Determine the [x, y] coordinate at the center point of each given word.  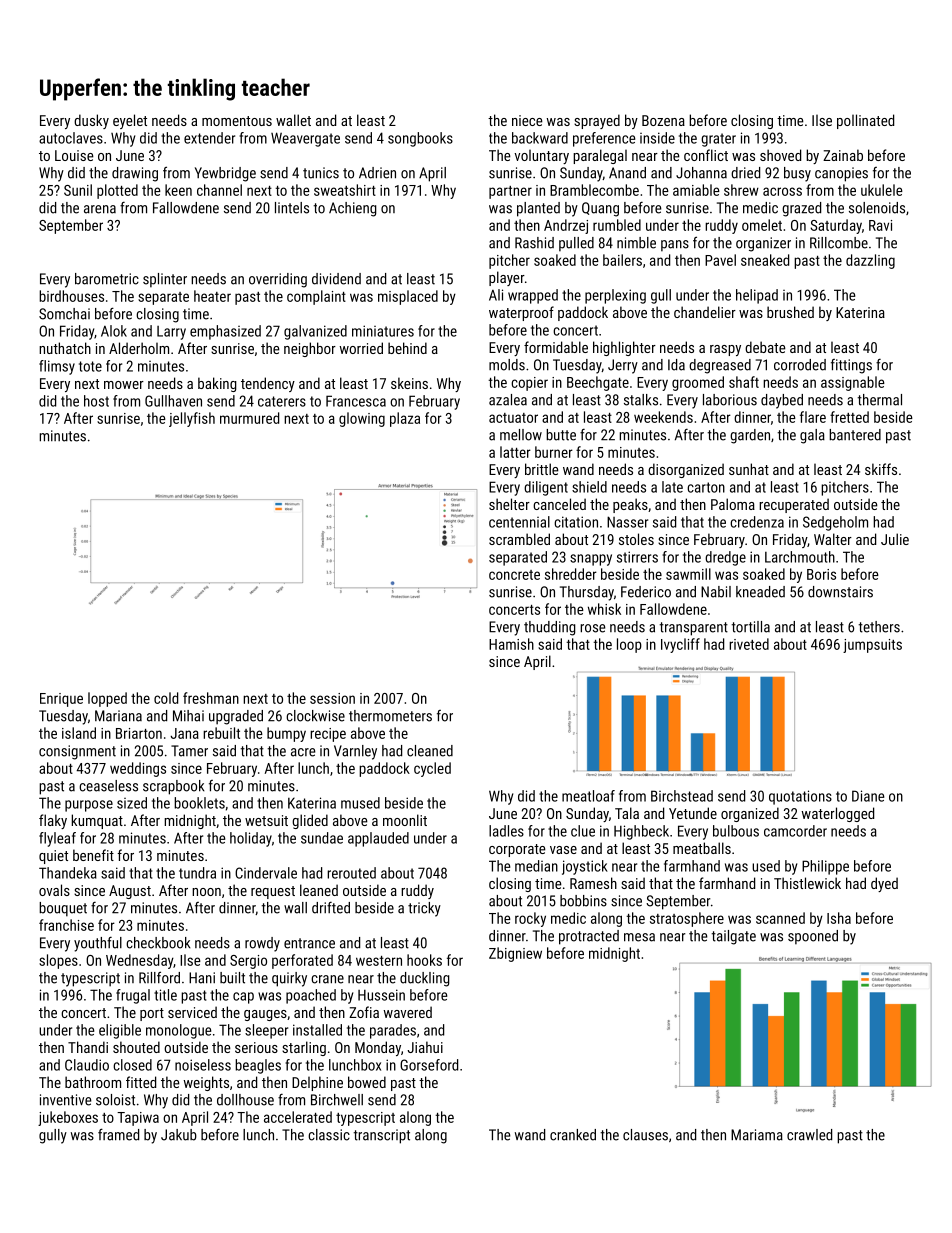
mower [124, 385]
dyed [884, 884]
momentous [237, 121]
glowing [362, 419]
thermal [879, 400]
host [96, 401]
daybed [782, 401]
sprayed [597, 121]
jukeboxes [68, 1118]
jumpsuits [872, 646]
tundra [197, 873]
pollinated [865, 121]
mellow [521, 435]
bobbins [583, 901]
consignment [77, 752]
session [332, 698]
